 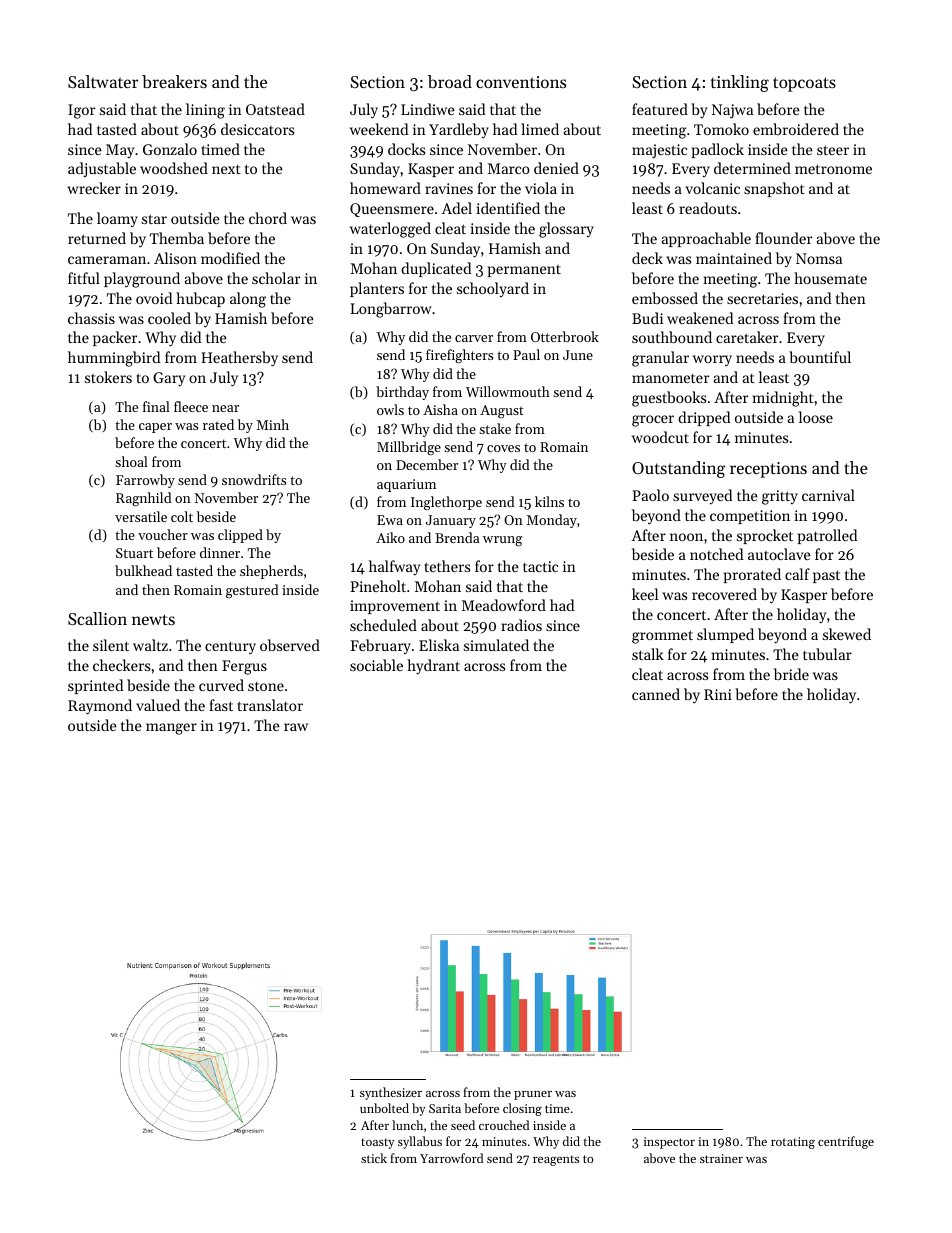 I want to click on fitful, so click(x=84, y=278).
